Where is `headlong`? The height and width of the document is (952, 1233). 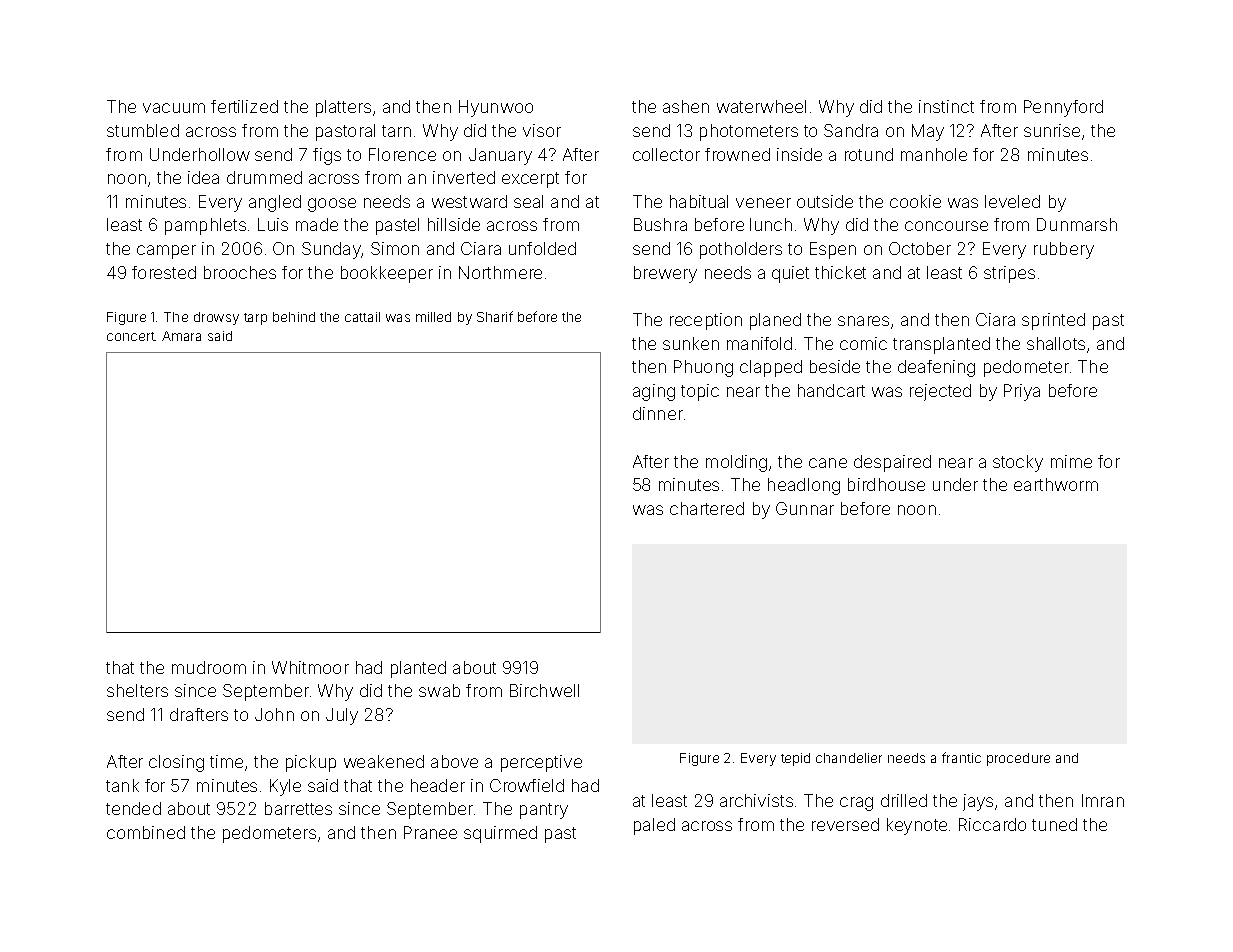 headlong is located at coordinates (804, 486).
